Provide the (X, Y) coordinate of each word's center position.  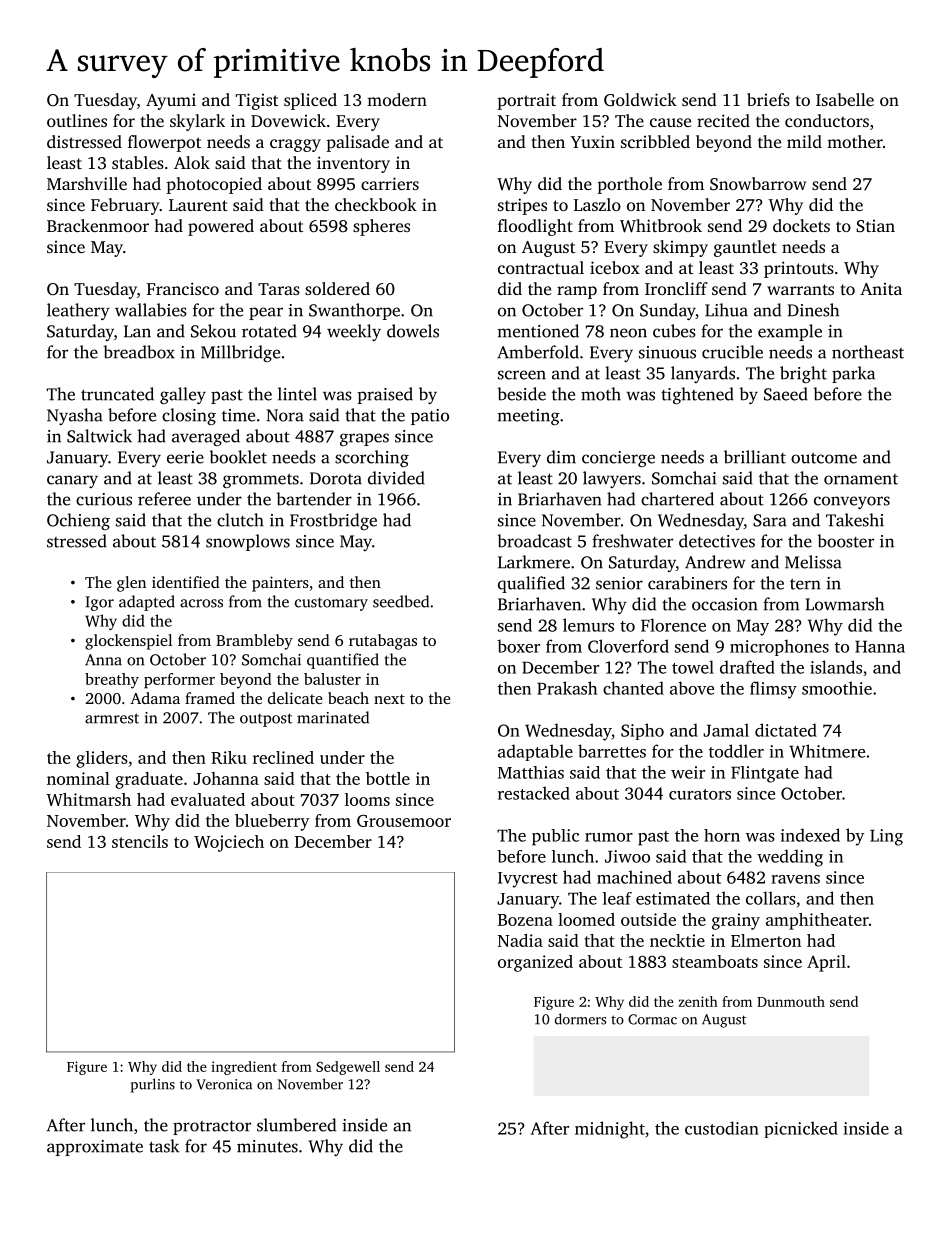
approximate (95, 1148)
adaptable (535, 752)
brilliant (755, 457)
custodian (722, 1128)
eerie (185, 457)
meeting (529, 417)
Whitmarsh (88, 799)
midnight (610, 1130)
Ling (886, 837)
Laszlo (597, 204)
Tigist (257, 101)
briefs (768, 99)
